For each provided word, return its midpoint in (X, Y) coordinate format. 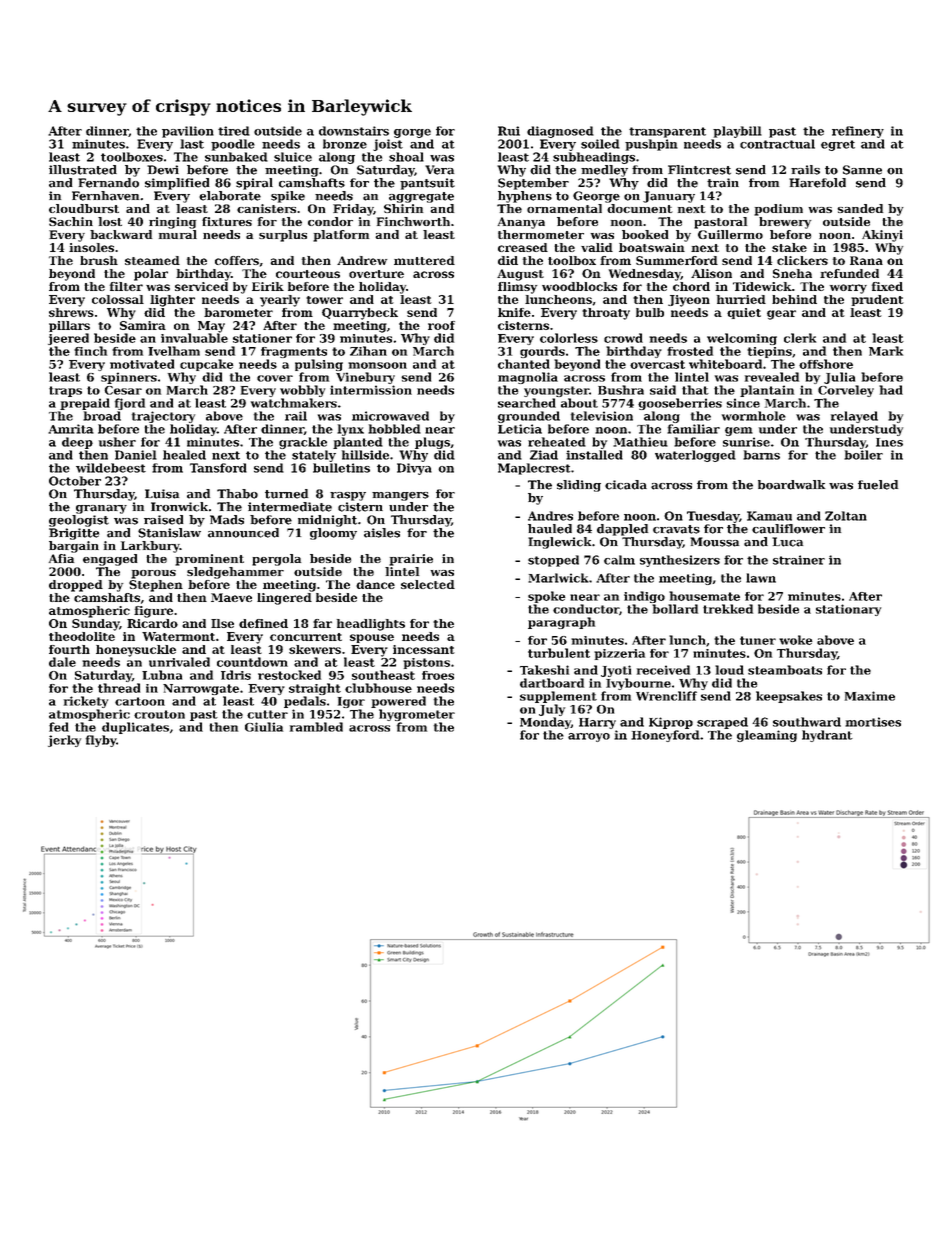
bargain (74, 547)
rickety (86, 702)
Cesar (123, 390)
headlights (371, 625)
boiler (863, 455)
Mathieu (640, 442)
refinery (858, 132)
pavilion (188, 132)
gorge (412, 133)
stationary (848, 610)
